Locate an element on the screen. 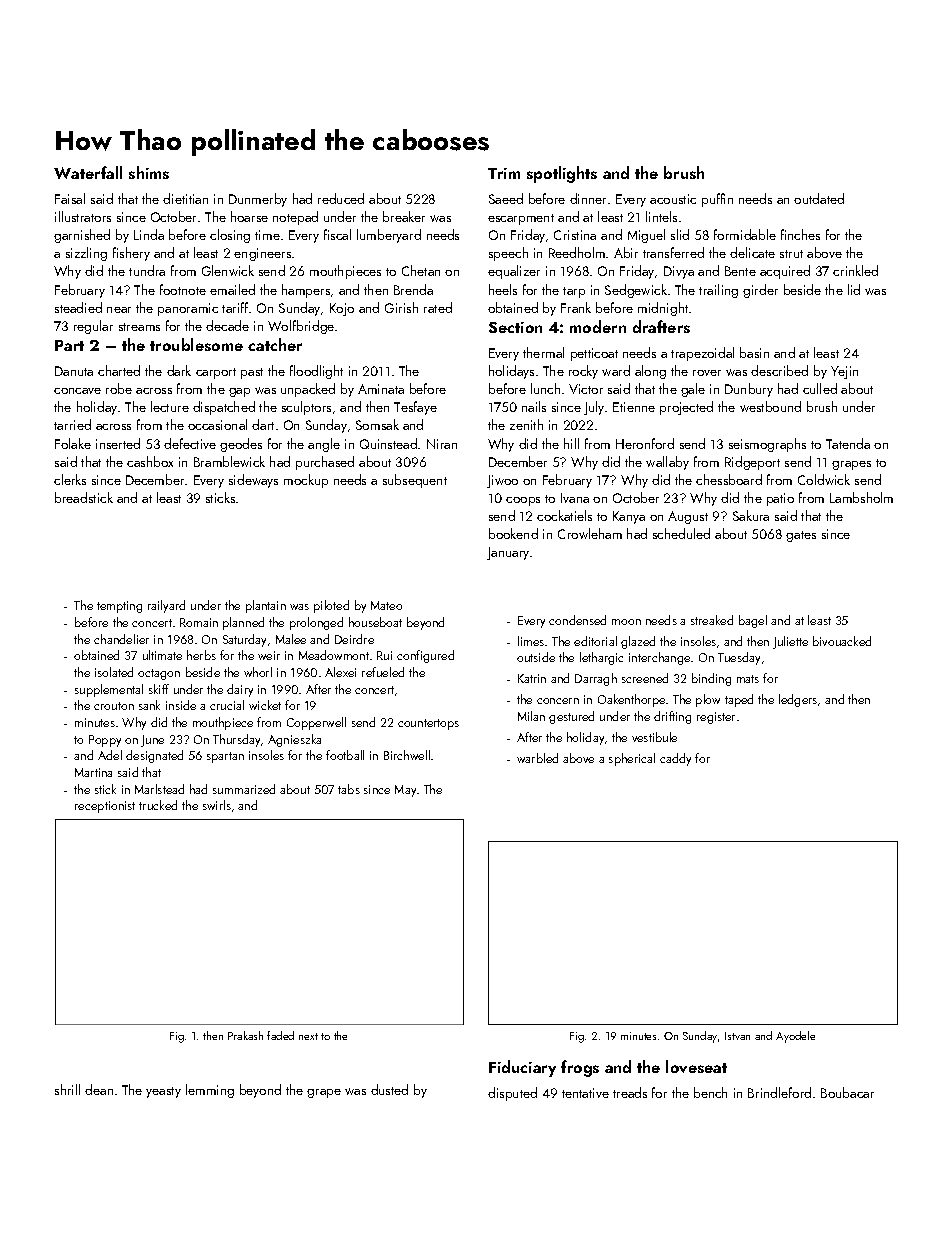 The width and height of the screenshot is (952, 1233). reduced is located at coordinates (341, 198).
